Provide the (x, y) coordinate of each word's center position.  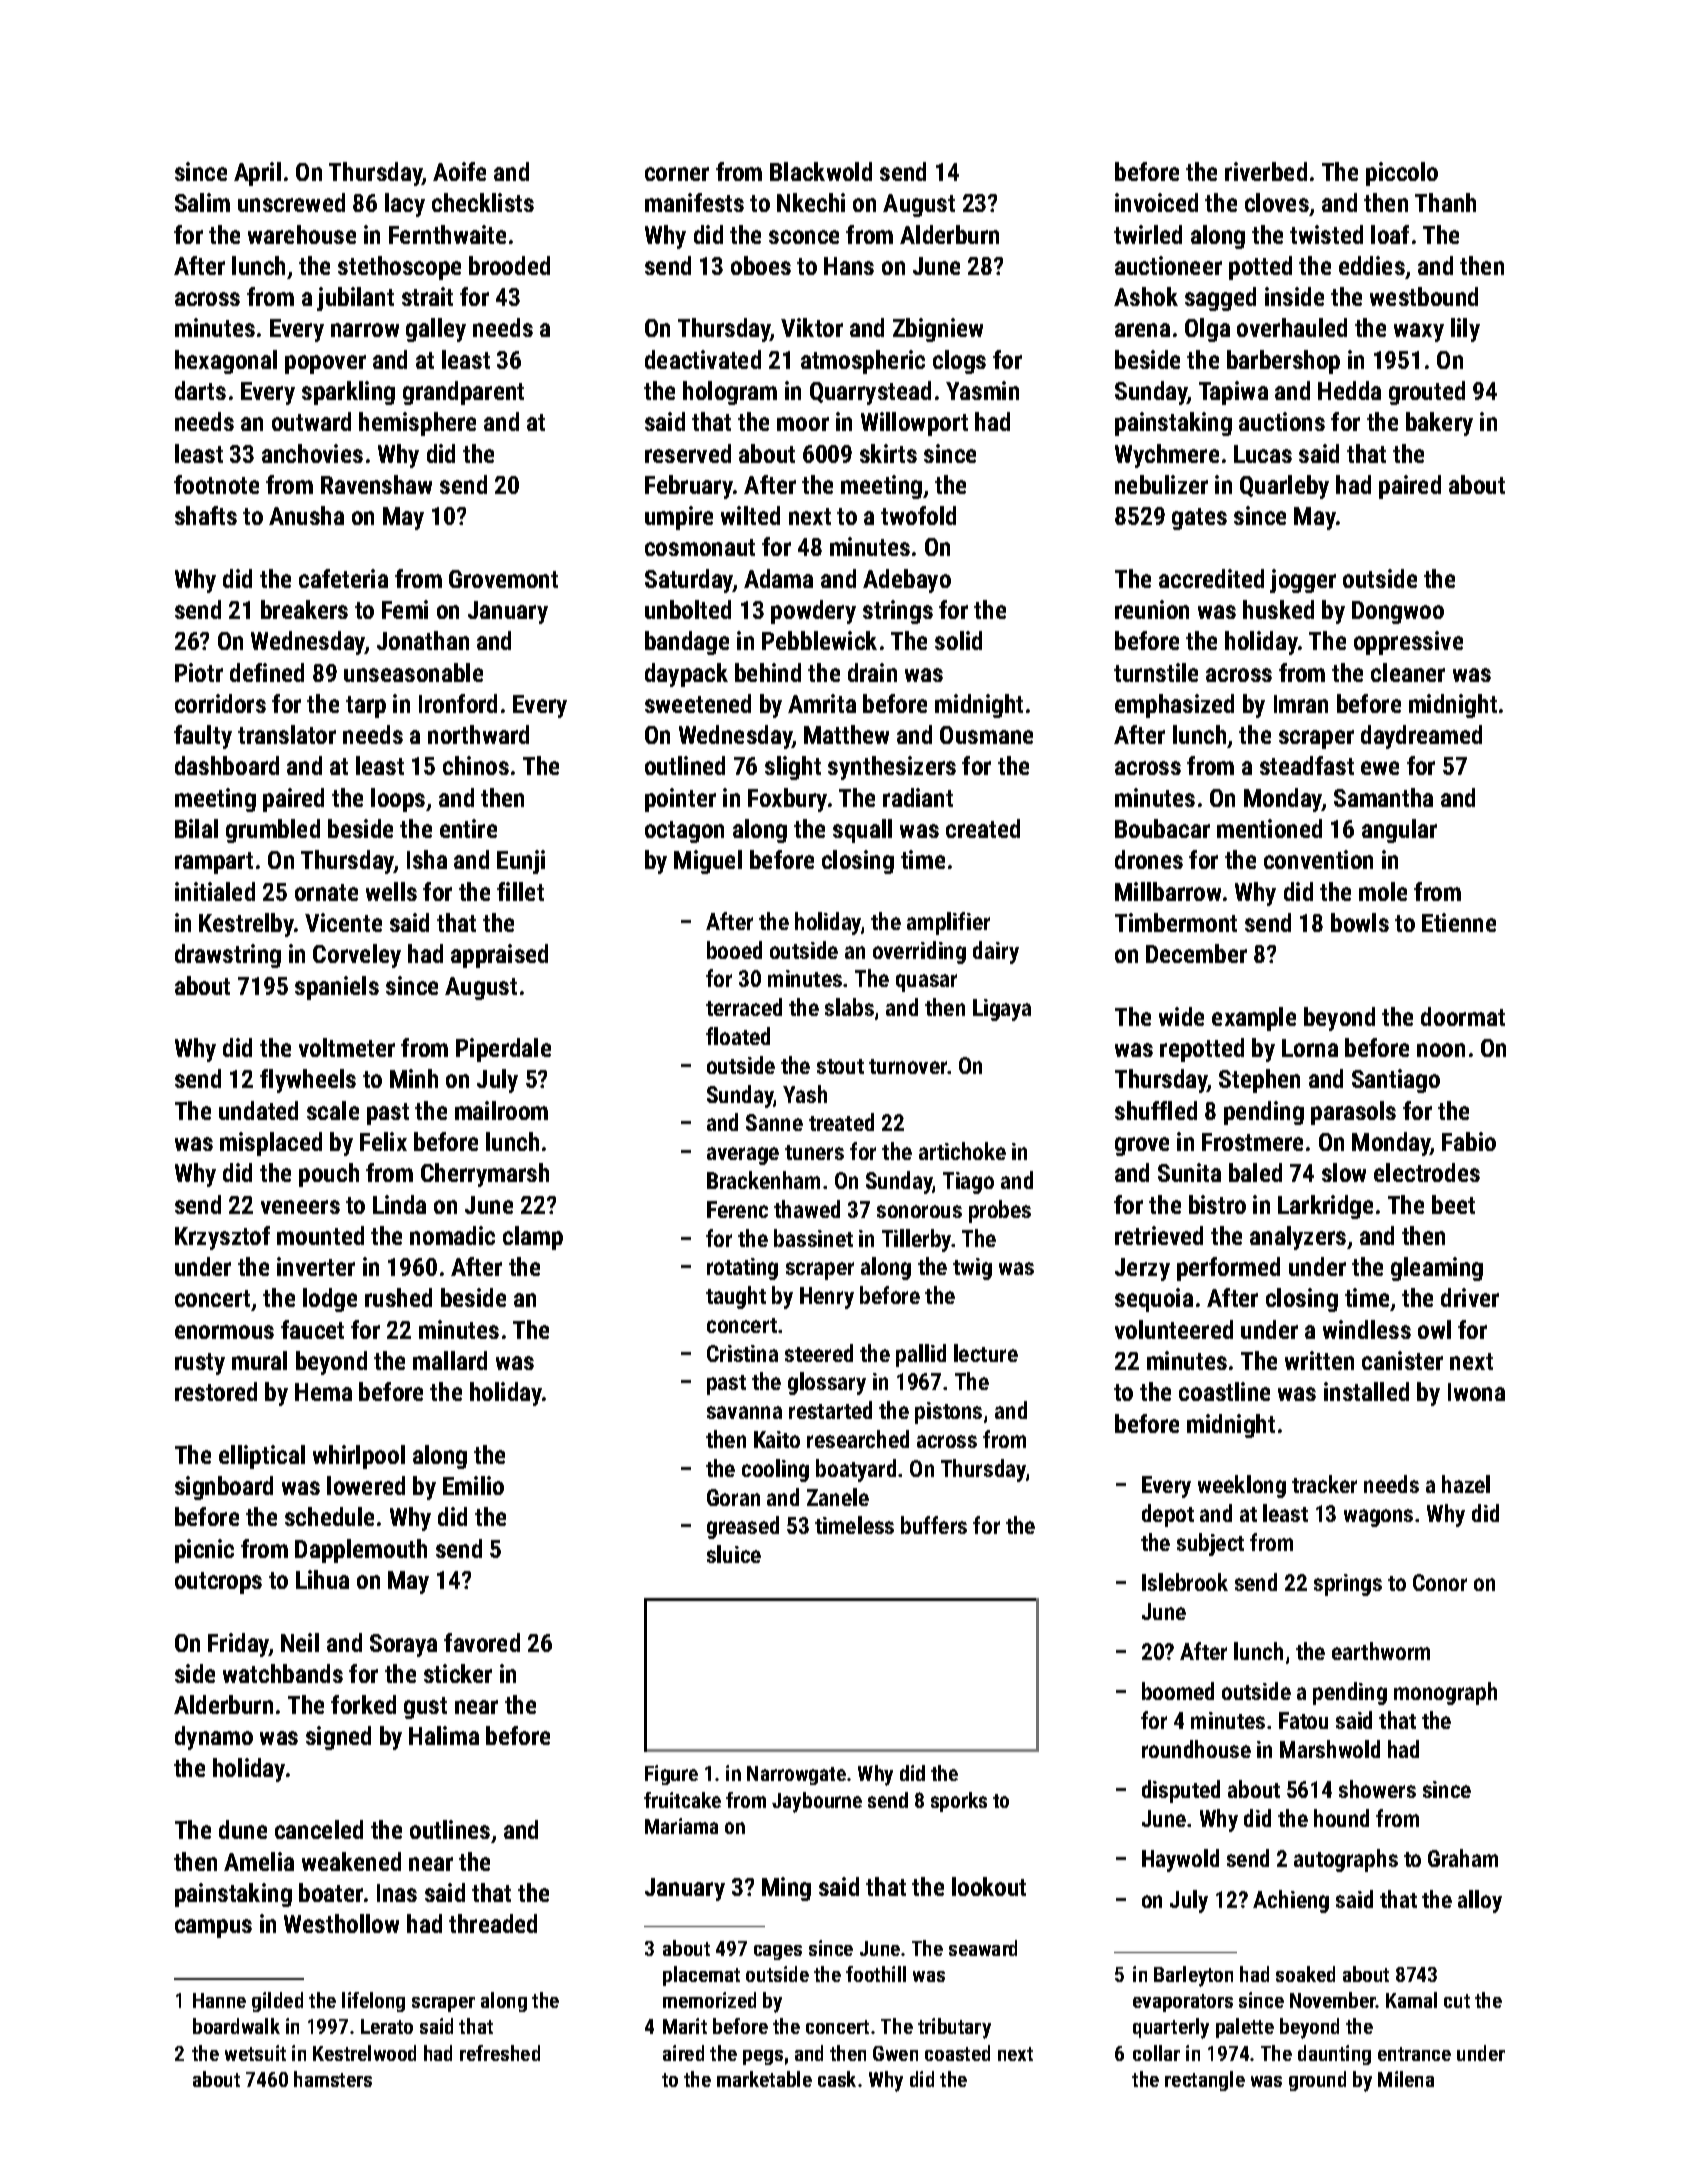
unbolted (688, 609)
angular (1399, 831)
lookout (989, 1886)
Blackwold (821, 171)
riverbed (1266, 171)
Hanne (219, 2000)
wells (391, 891)
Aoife (459, 171)
